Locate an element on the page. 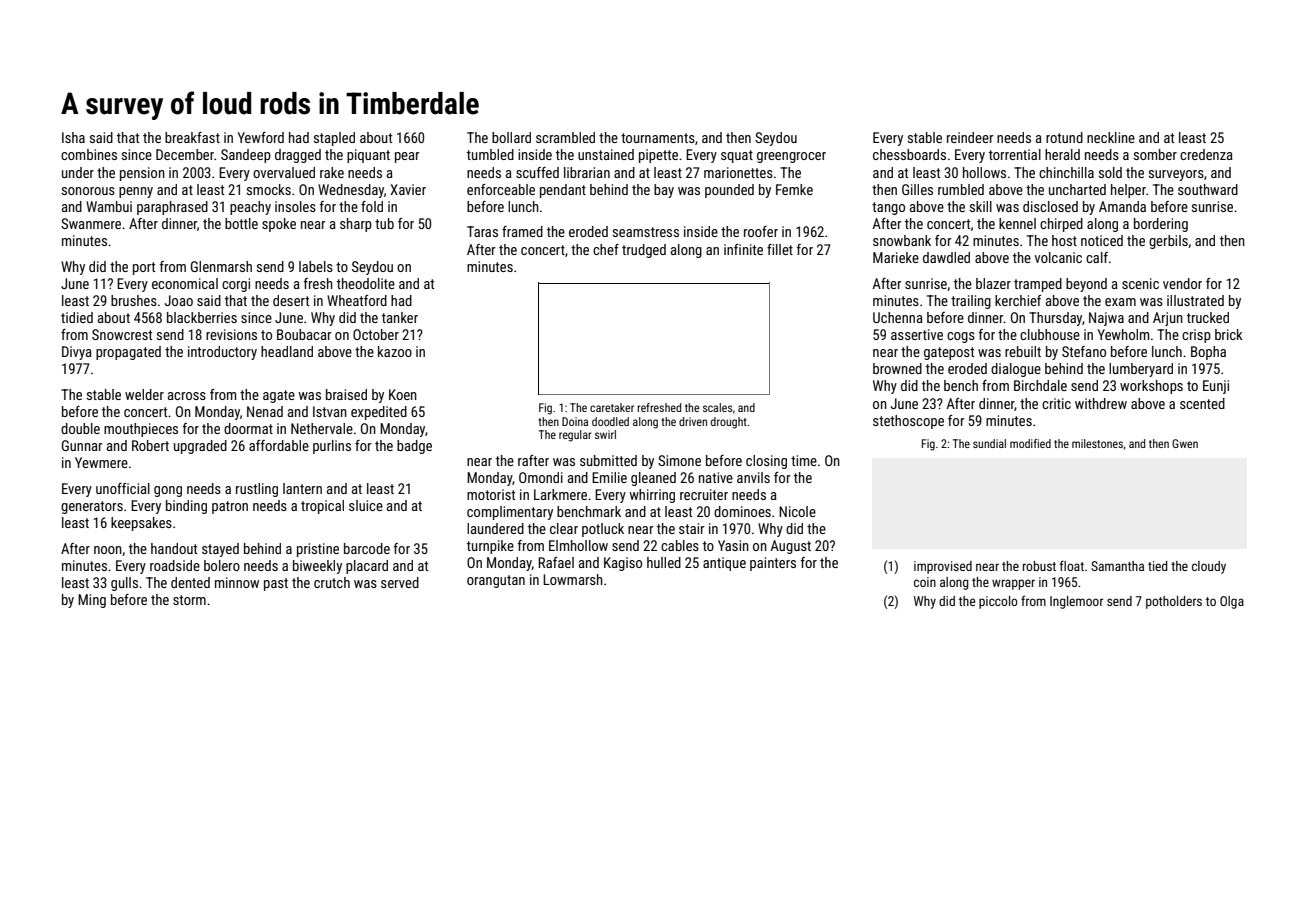 This image has height=924, width=1308. caretaker is located at coordinates (612, 407).
